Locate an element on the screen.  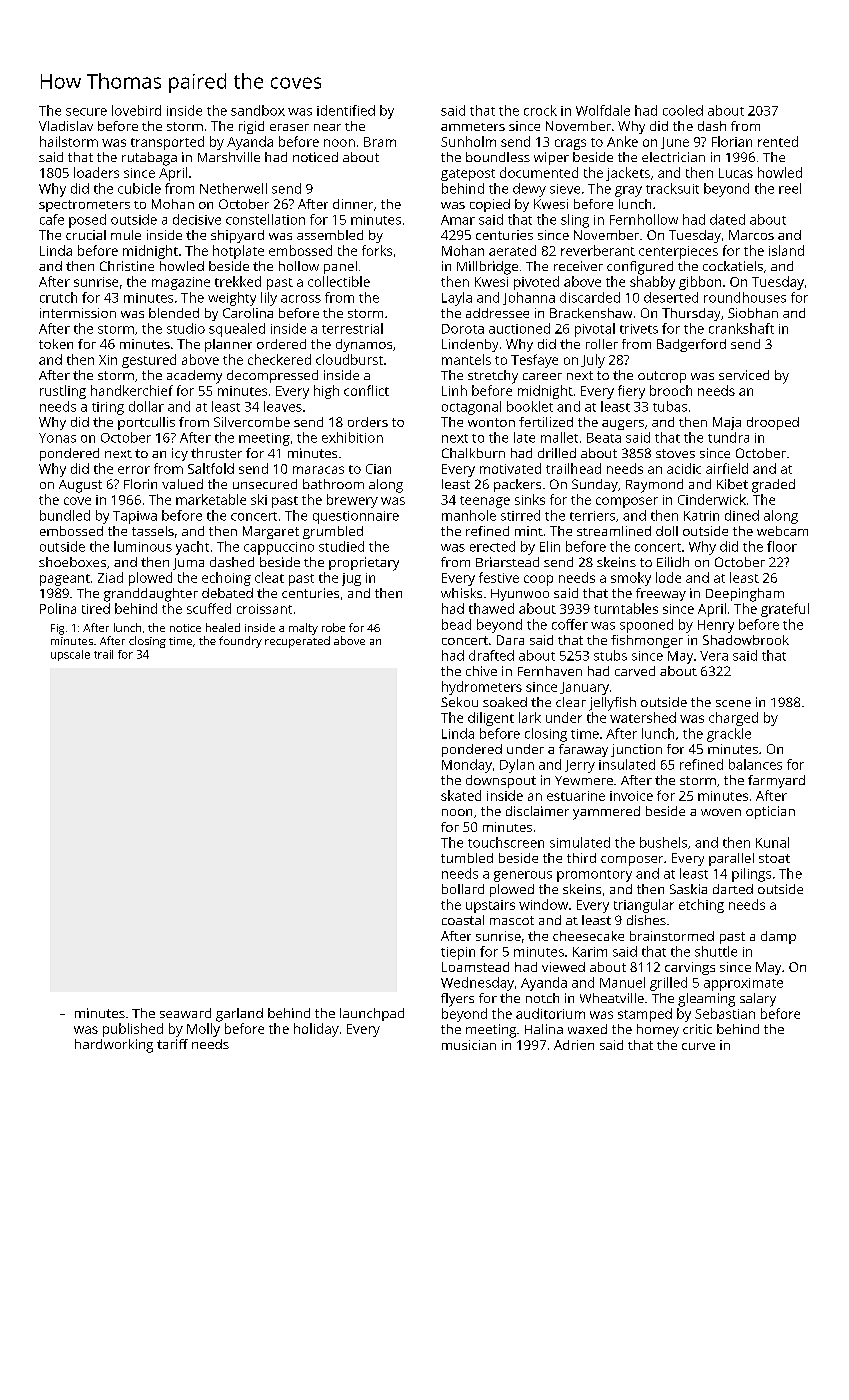
chive is located at coordinates (481, 671).
